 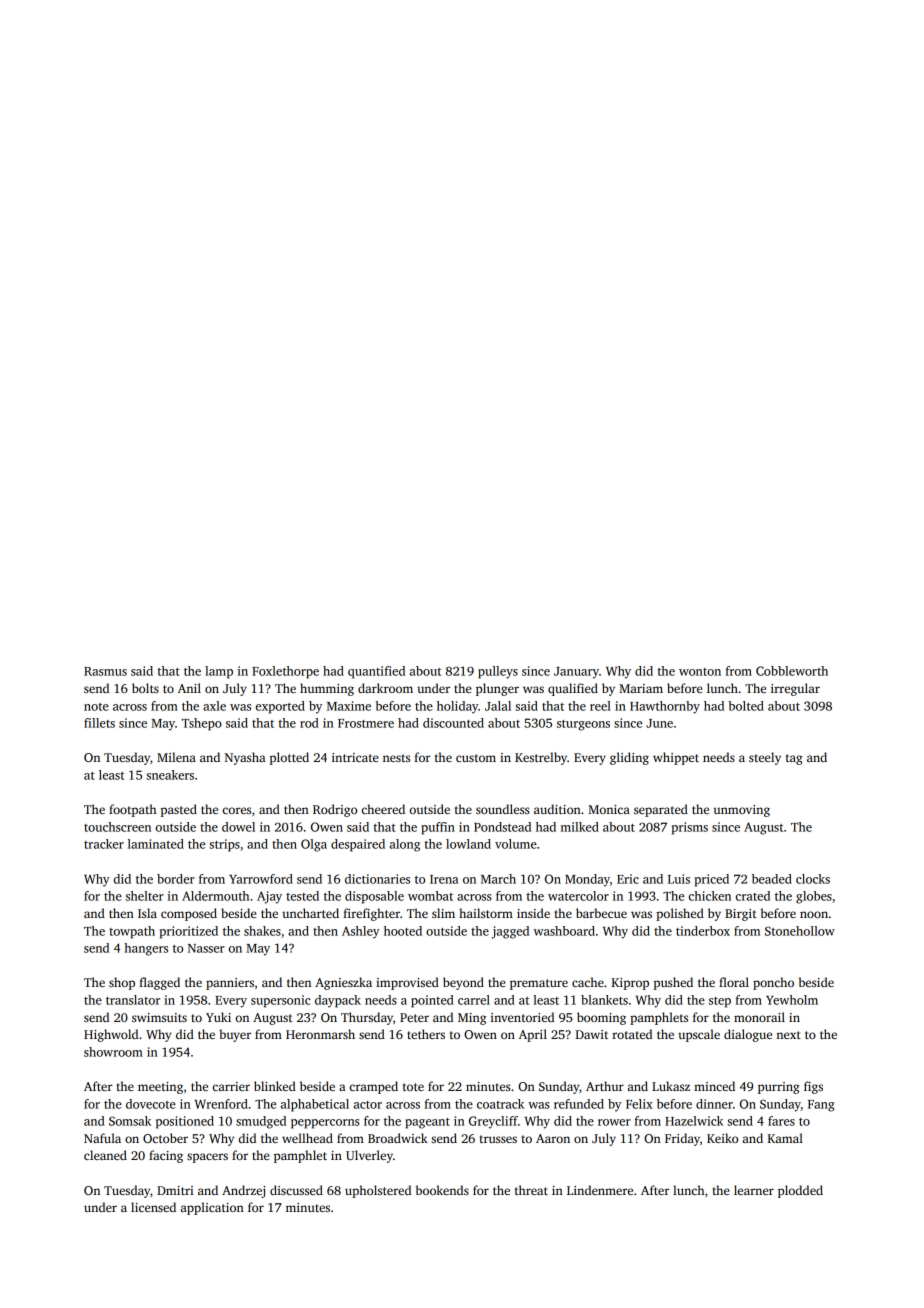 What do you see at coordinates (361, 932) in the screenshot?
I see `Ashley` at bounding box center [361, 932].
